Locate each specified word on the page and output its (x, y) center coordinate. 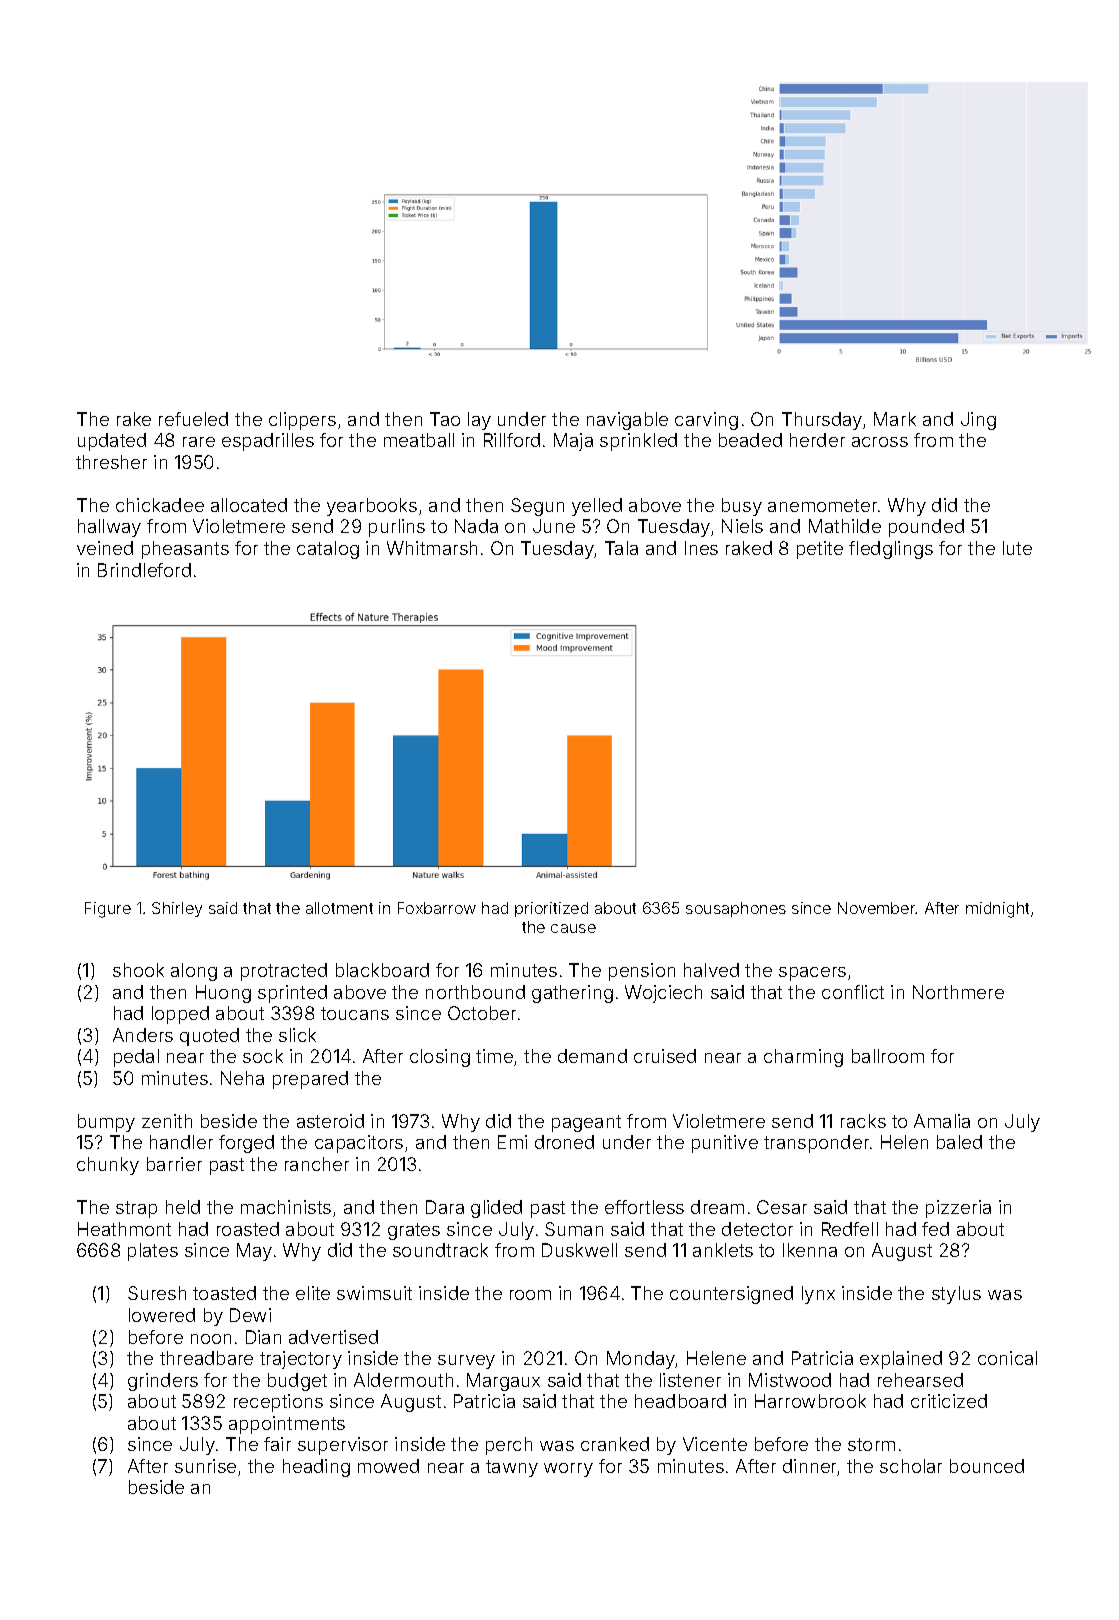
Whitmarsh (432, 548)
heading (316, 1468)
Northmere (958, 992)
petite (820, 550)
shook (138, 970)
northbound (475, 992)
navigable (627, 421)
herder (817, 440)
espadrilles (268, 442)
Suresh (157, 1293)
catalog (328, 550)
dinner (810, 1467)
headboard (680, 1401)
